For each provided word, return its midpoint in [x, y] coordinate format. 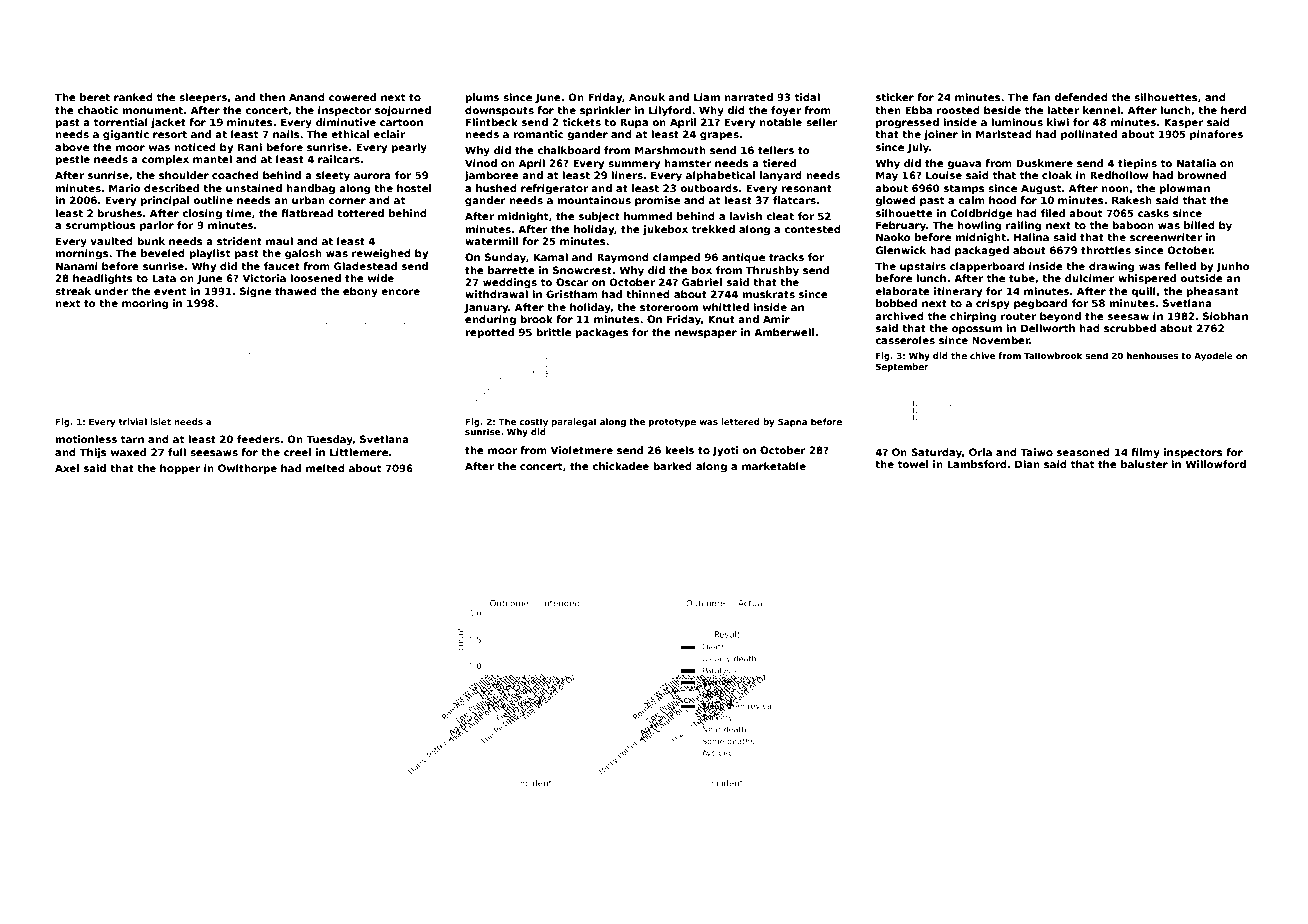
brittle [553, 332]
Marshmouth [670, 150]
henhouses [1152, 355]
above [72, 147]
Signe [255, 292]
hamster [688, 163]
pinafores [1216, 135]
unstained [254, 188]
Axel [67, 468]
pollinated [1089, 135]
